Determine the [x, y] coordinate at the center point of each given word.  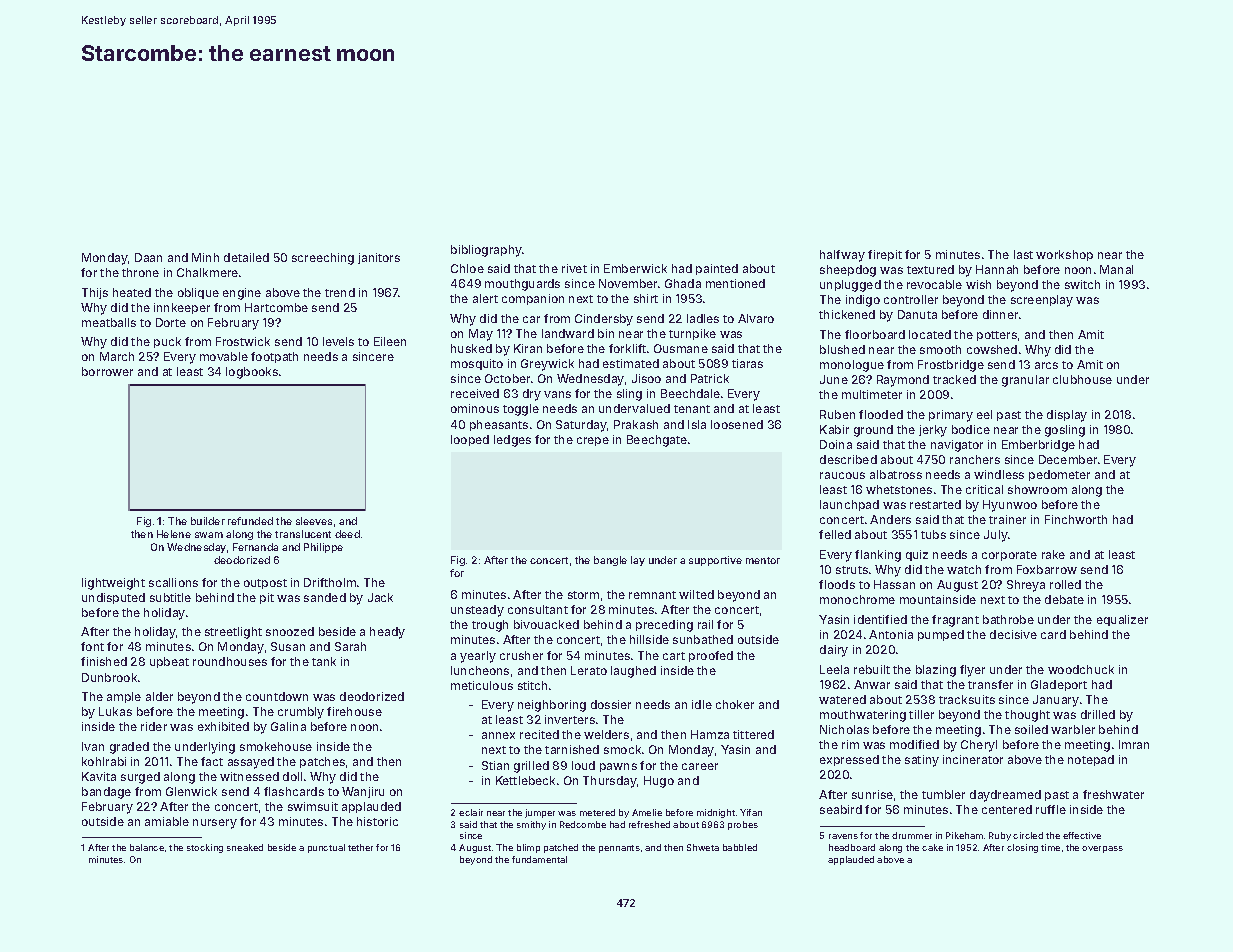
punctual [326, 848]
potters [997, 336]
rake [1053, 554]
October [507, 378]
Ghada [683, 283]
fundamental [539, 859]
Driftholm [330, 582]
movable [224, 356]
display [1067, 416]
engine [242, 294]
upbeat [169, 662]
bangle [610, 561]
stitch [532, 685]
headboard [852, 847]
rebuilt [872, 669]
